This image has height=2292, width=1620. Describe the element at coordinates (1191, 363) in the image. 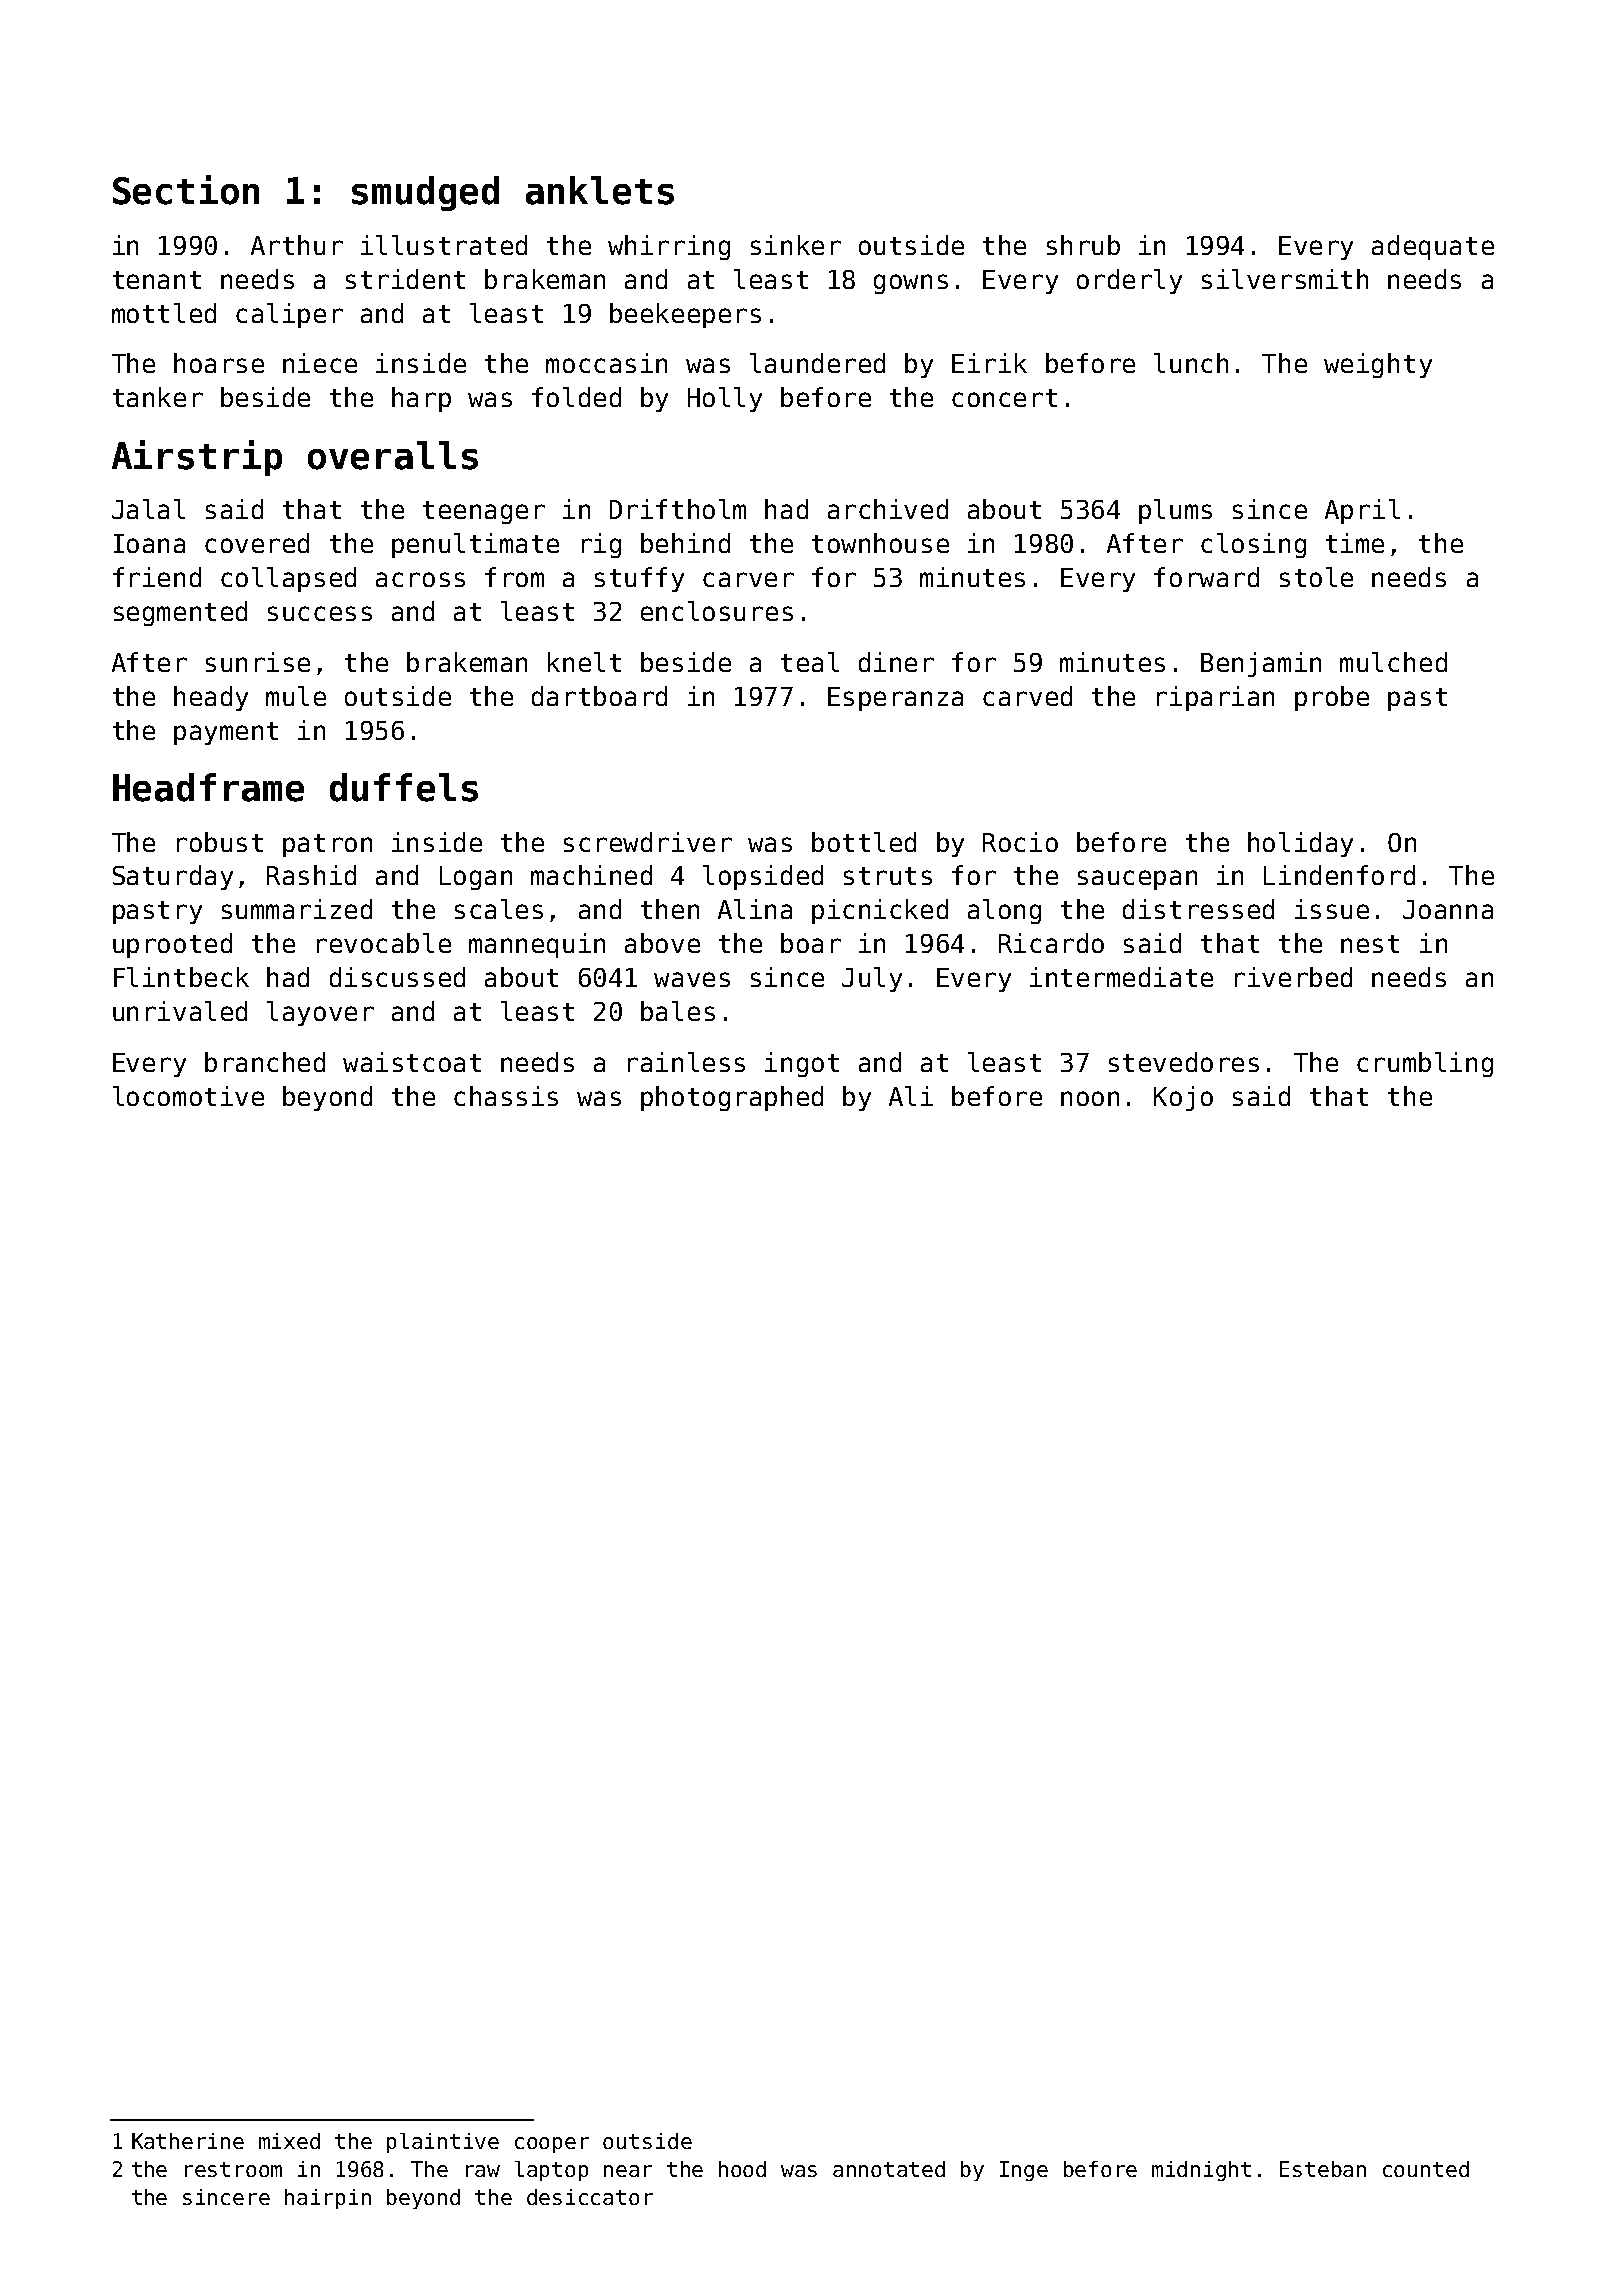

I see `lunch` at that location.
